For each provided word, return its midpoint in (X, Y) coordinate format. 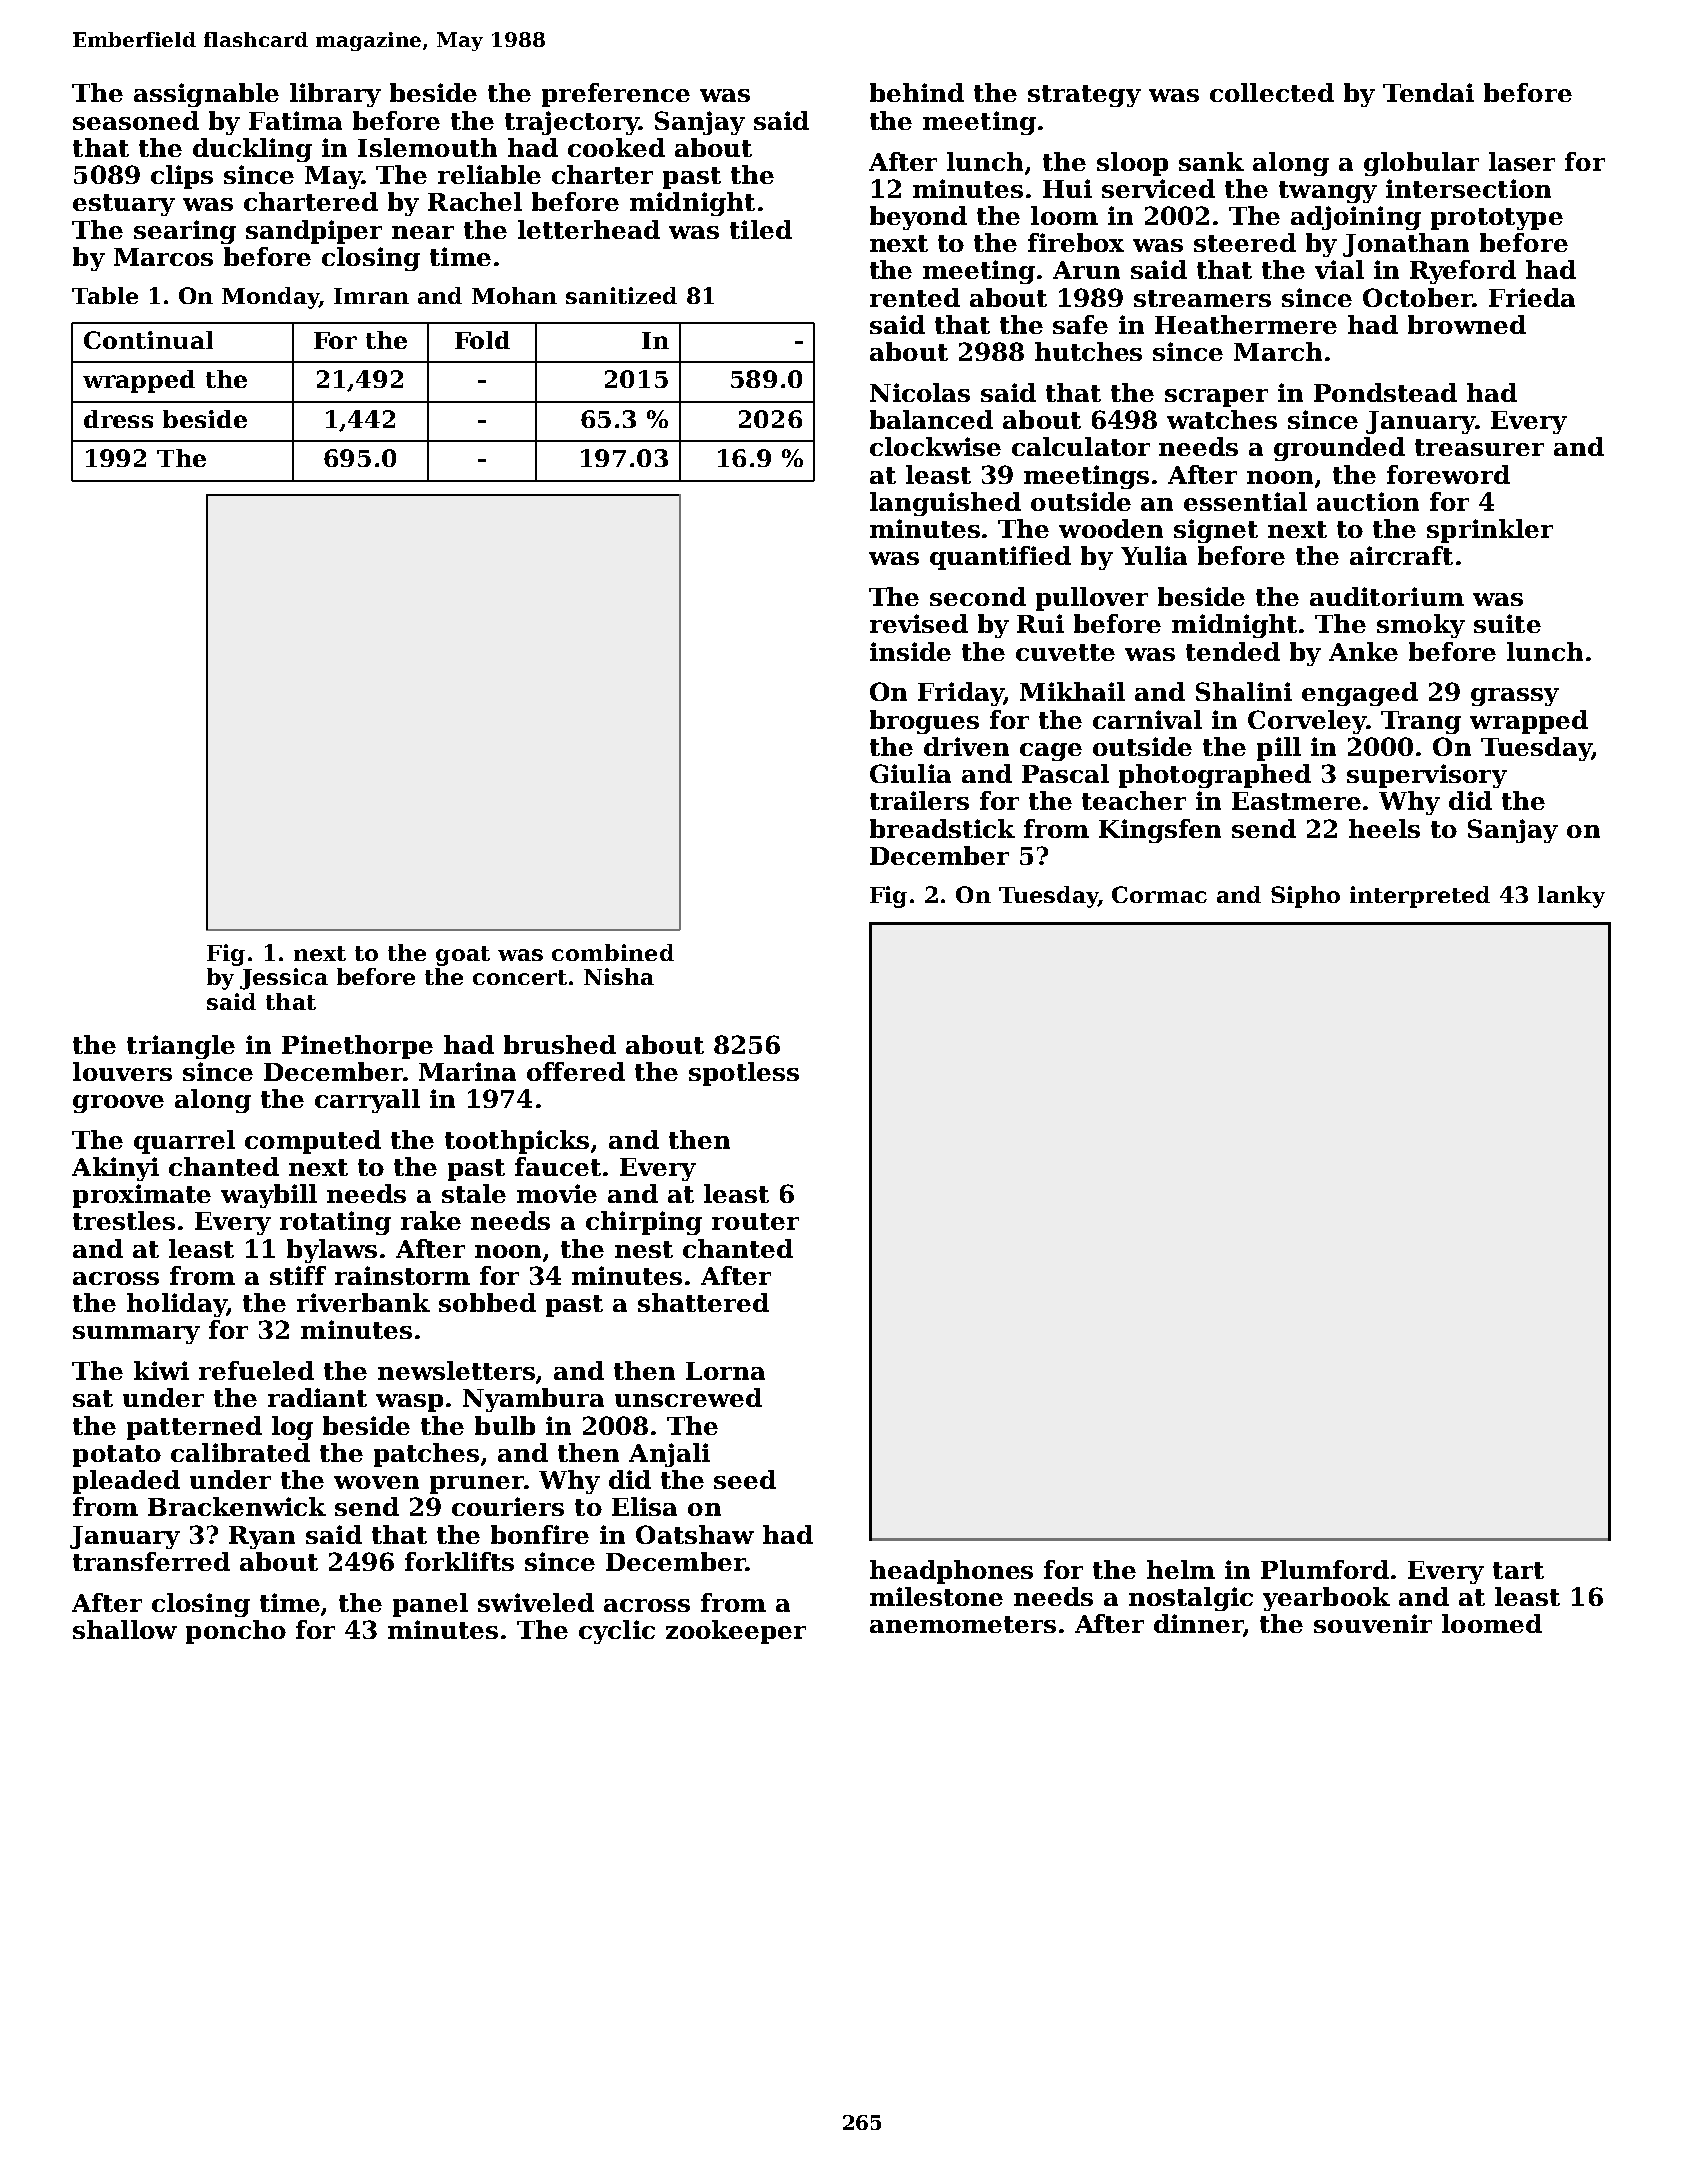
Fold (482, 340)
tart (1518, 1570)
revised (919, 623)
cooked (616, 147)
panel (430, 1605)
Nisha (619, 976)
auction (1368, 501)
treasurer (1479, 447)
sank (1211, 161)
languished (945, 504)
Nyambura (533, 1400)
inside (910, 651)
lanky (1571, 897)
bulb (505, 1425)
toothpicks (517, 1142)
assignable (206, 95)
